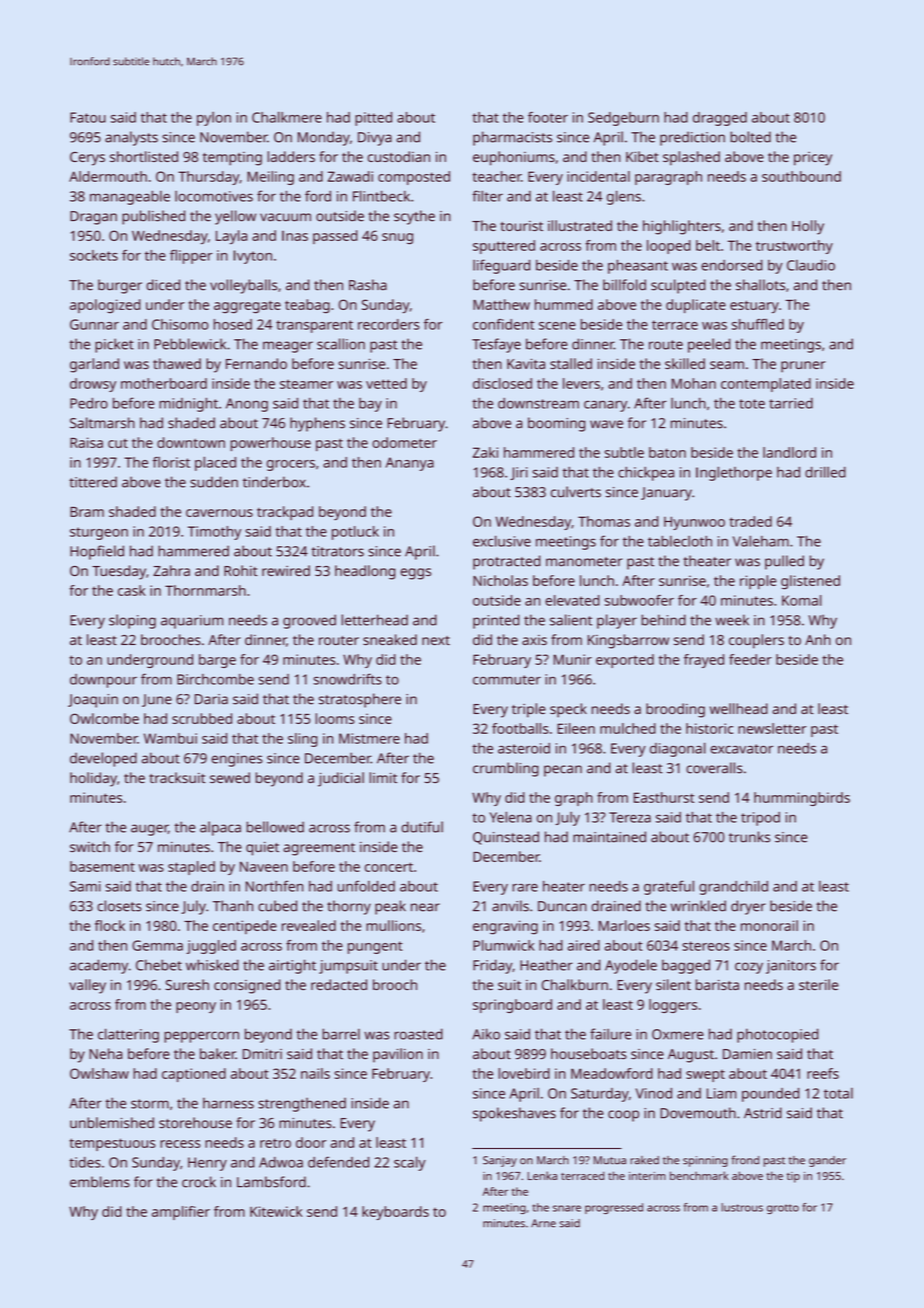  Describe the element at coordinates (105, 1053) in the screenshot. I see `Neha` at that location.
